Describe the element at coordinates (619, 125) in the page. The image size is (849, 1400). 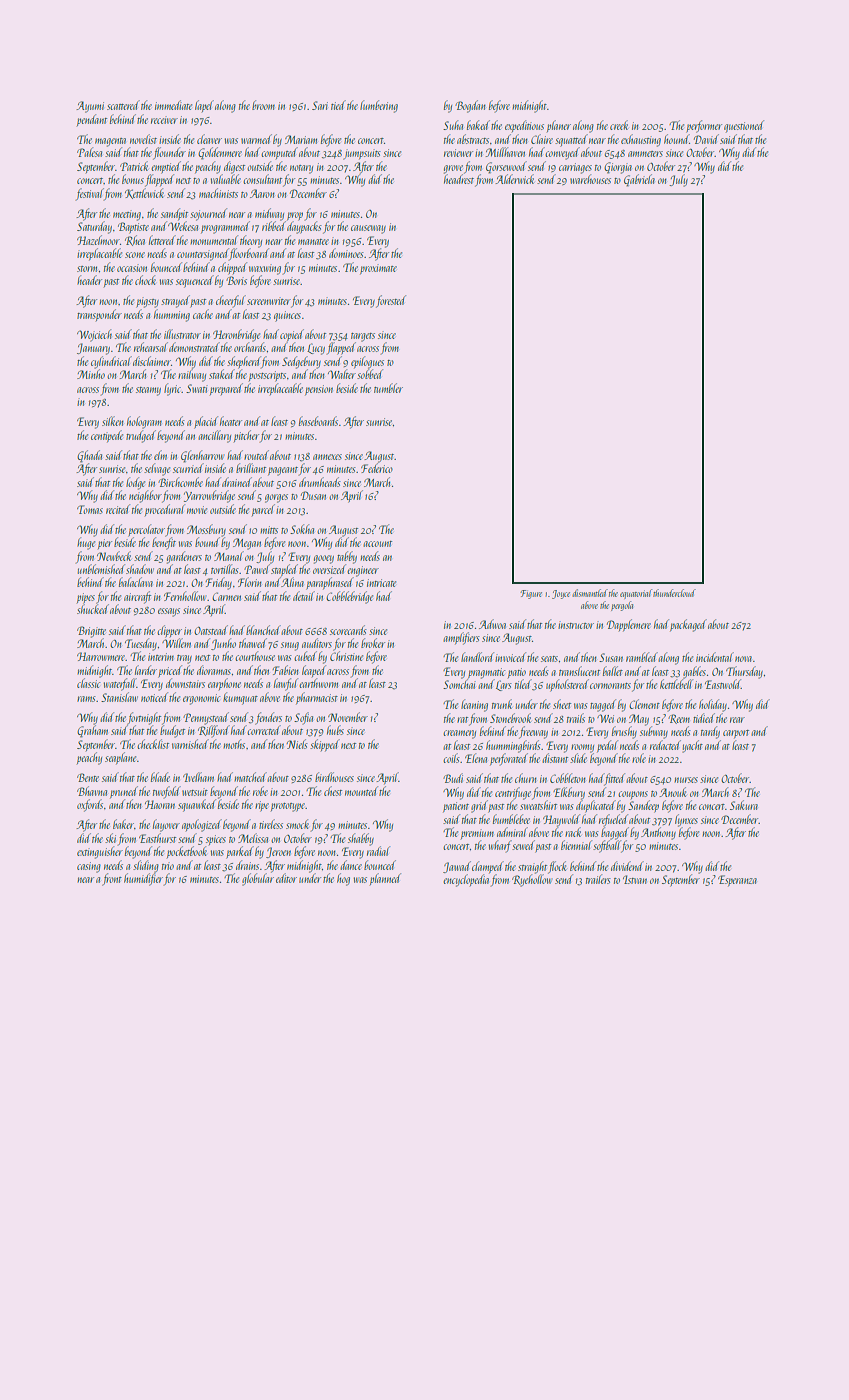
I see `creek` at that location.
